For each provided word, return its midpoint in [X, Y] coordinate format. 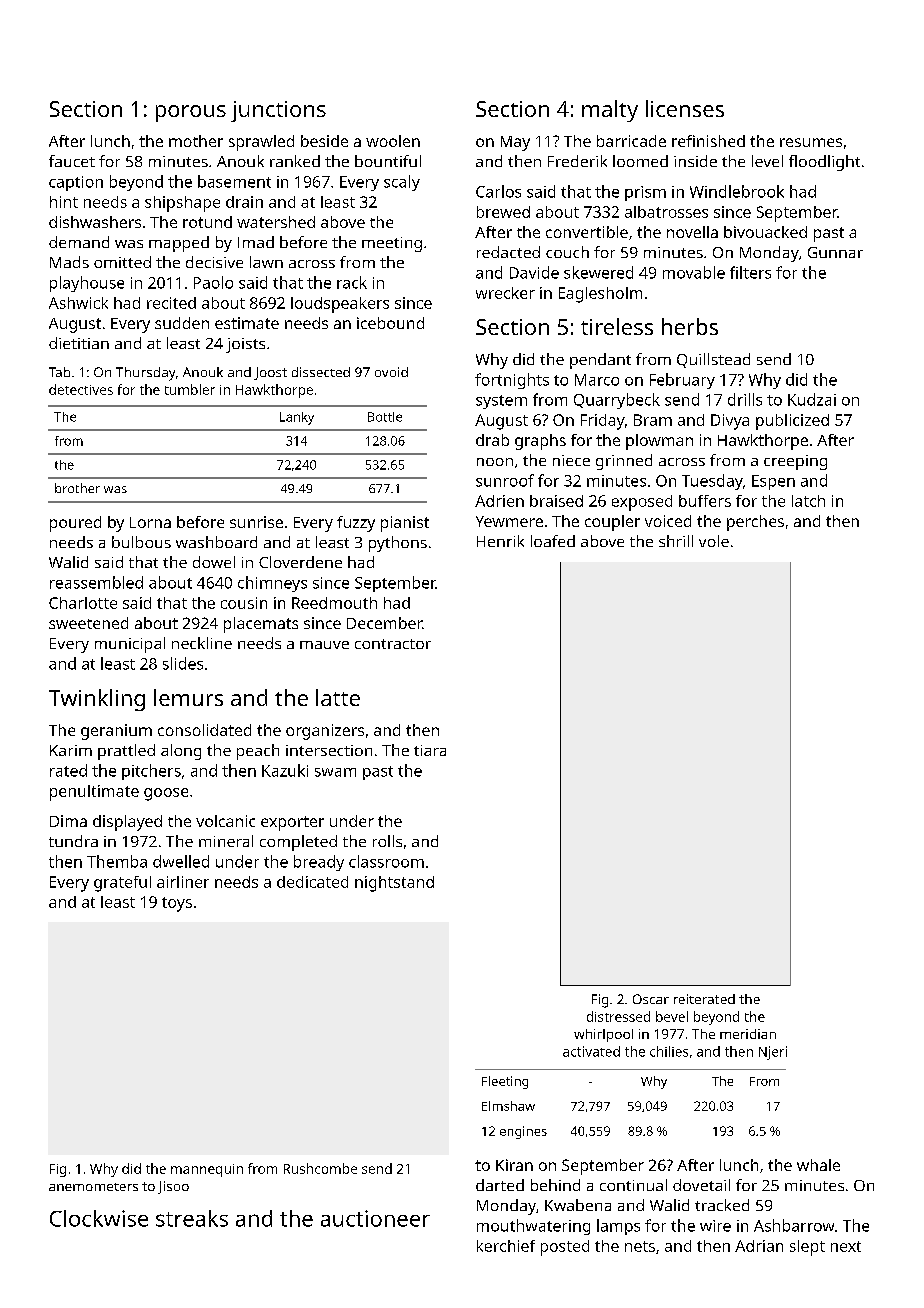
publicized [792, 422]
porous [191, 113]
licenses [685, 108]
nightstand [394, 884]
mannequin [207, 1170]
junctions [278, 111]
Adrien [499, 501]
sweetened [88, 623]
